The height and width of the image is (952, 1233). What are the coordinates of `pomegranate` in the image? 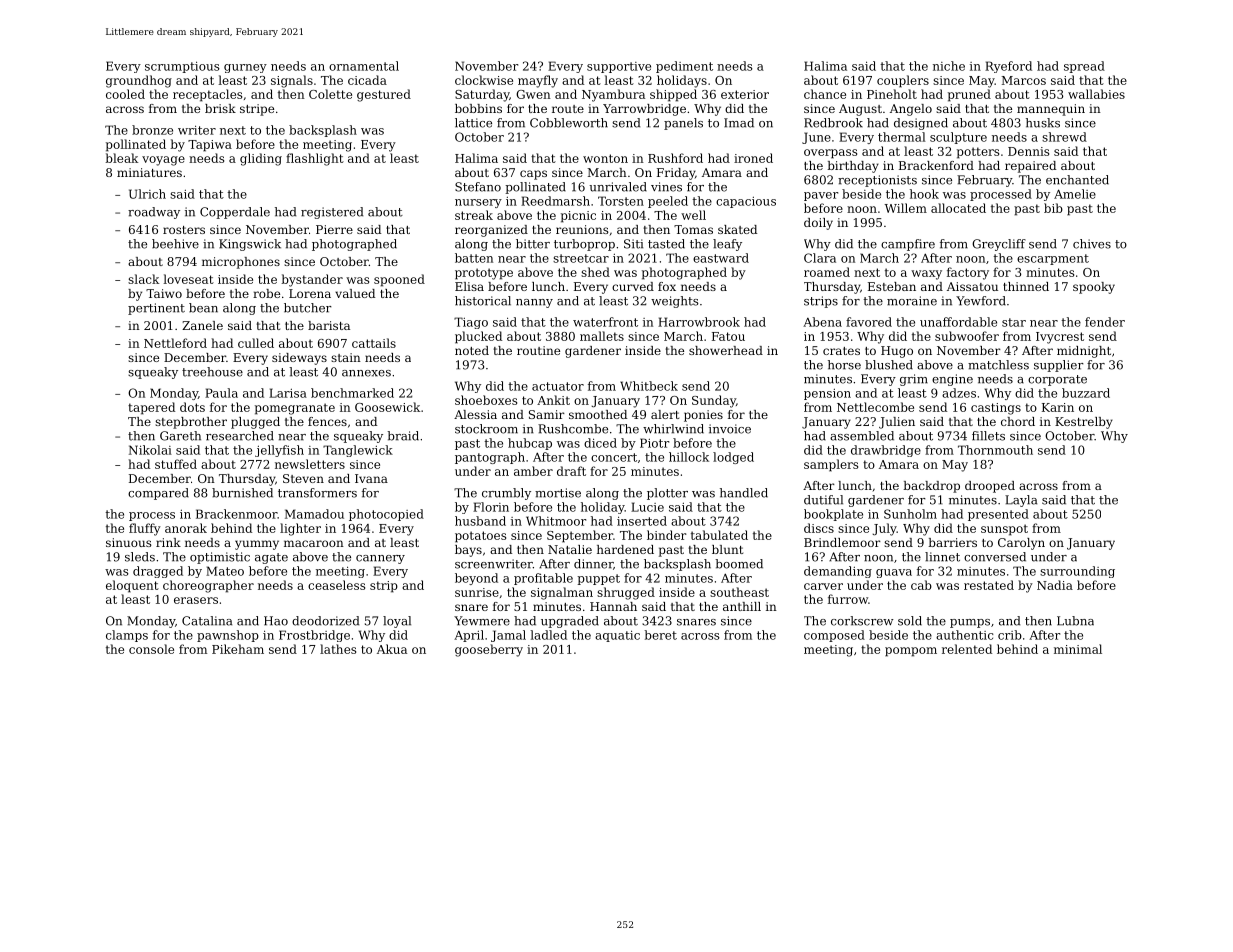 It's located at (295, 409).
